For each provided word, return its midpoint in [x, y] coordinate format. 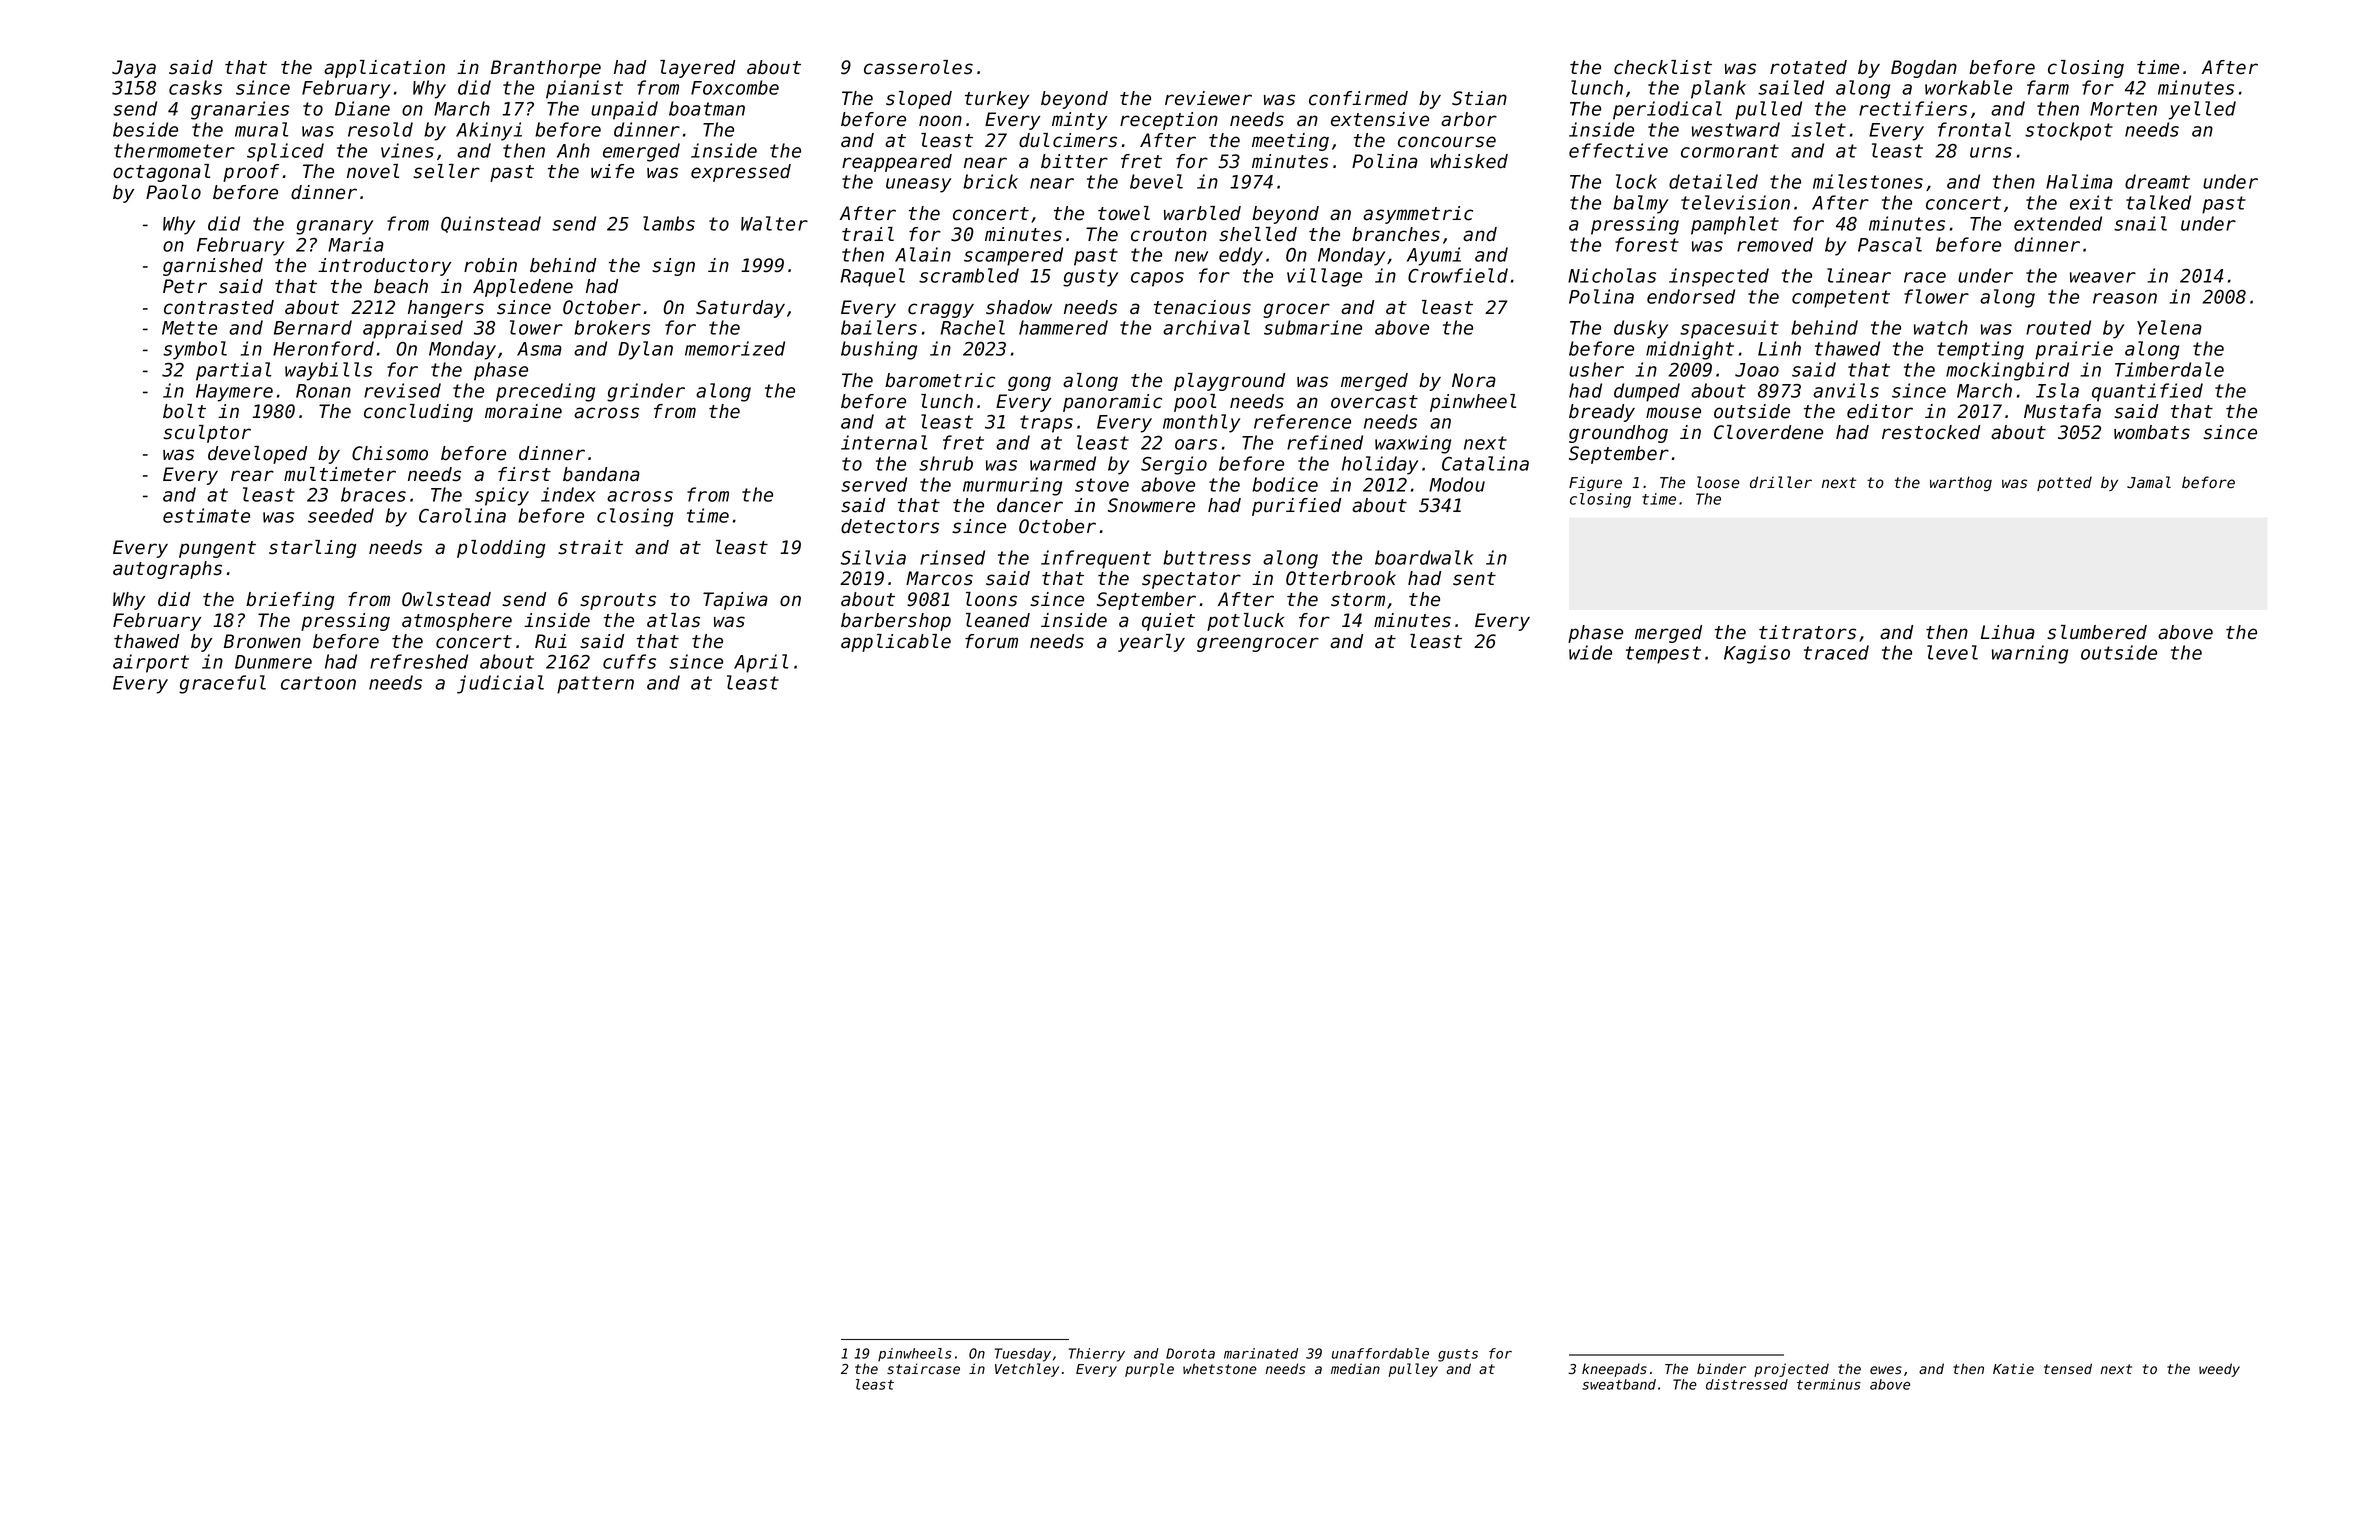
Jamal [2149, 482]
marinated [1261, 1353]
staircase [923, 1368]
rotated [1808, 67]
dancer [1030, 505]
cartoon [318, 683]
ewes [1886, 1370]
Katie [2013, 1368]
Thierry [1097, 1355]
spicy [502, 496]
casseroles [918, 67]
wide [1590, 652]
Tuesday [1023, 1355]
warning [2030, 654]
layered [697, 69]
